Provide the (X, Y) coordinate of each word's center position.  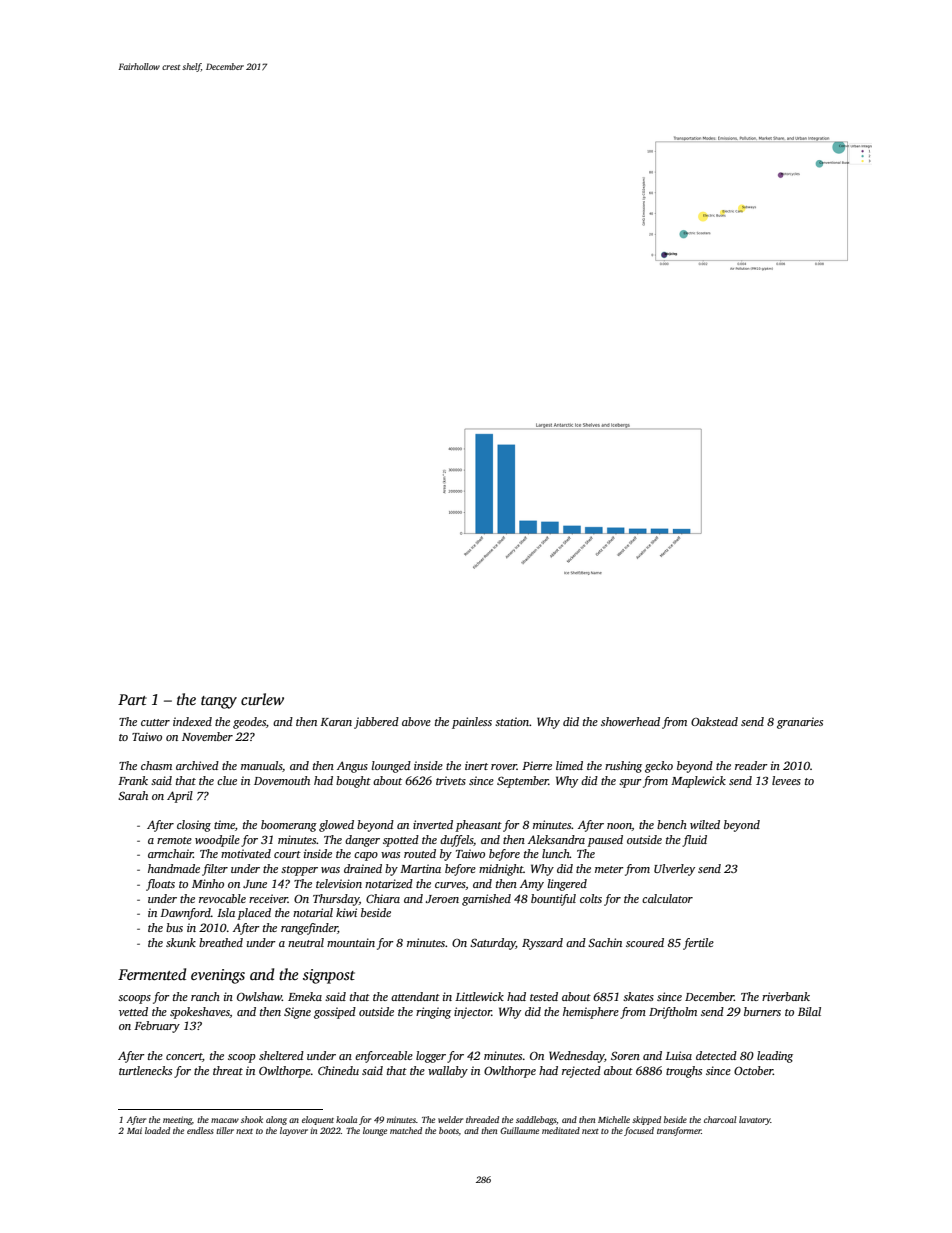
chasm (156, 765)
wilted (705, 824)
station (512, 721)
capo (366, 856)
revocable (222, 898)
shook (252, 1119)
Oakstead (714, 721)
